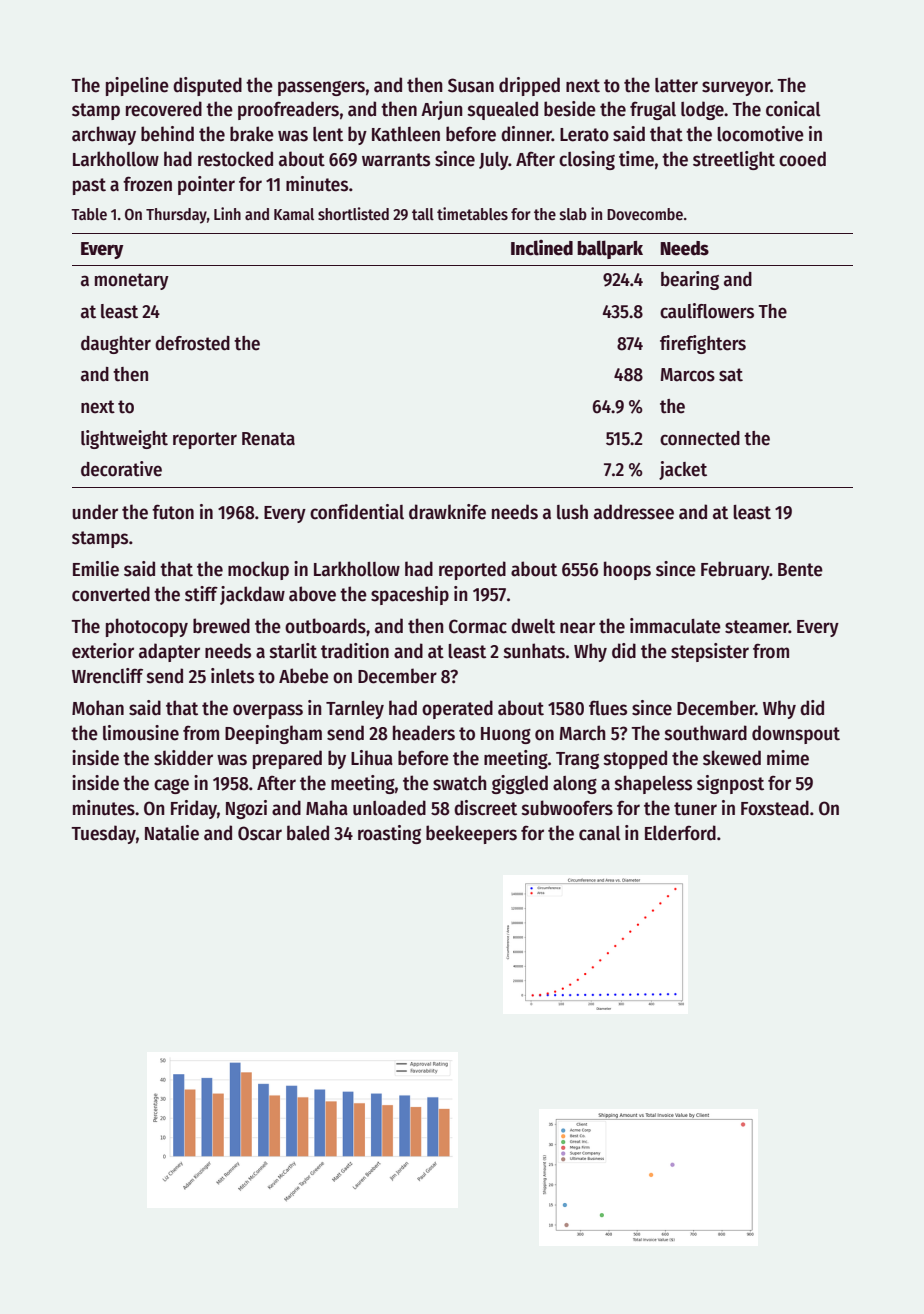  I want to click on discreet, so click(485, 808).
